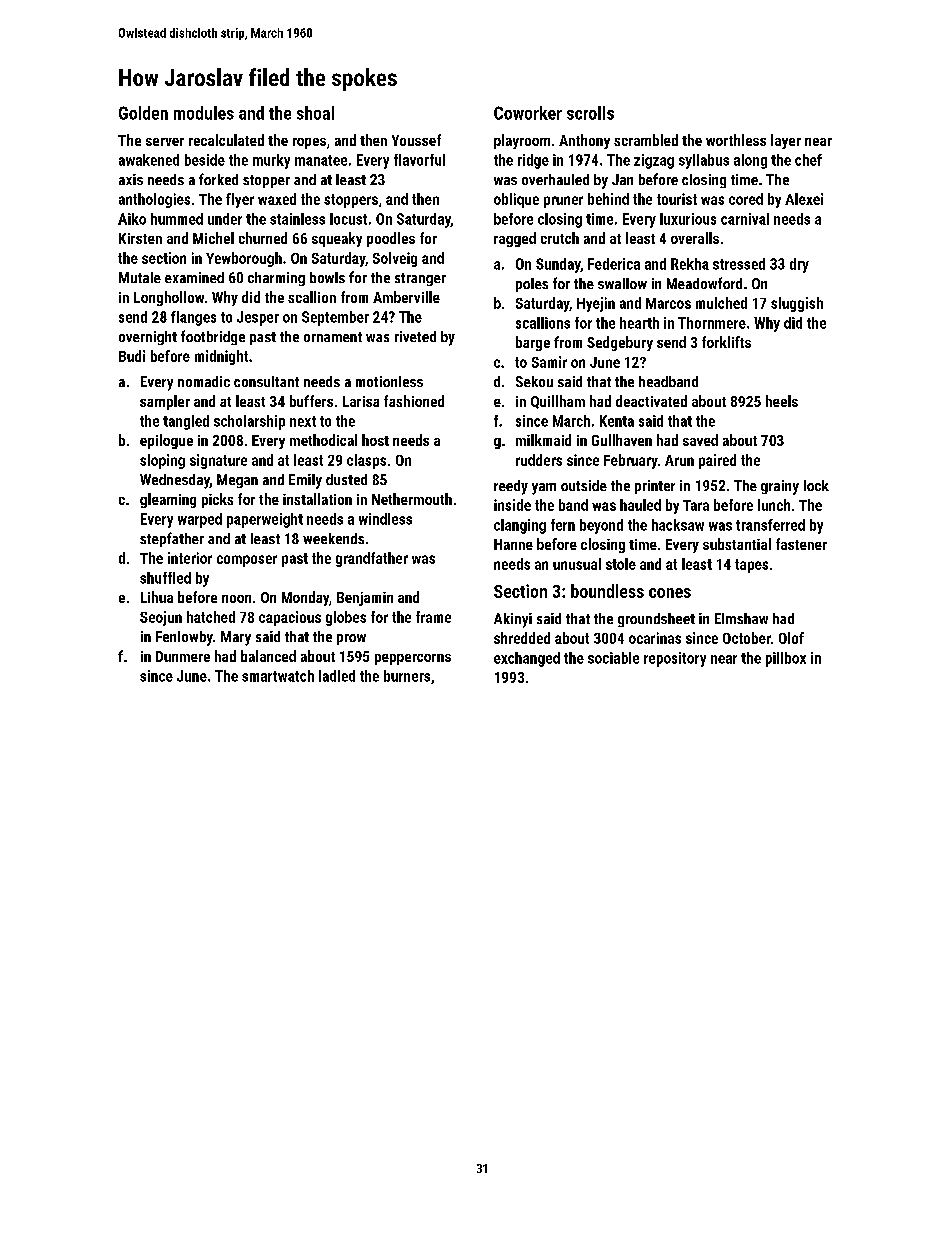  Describe the element at coordinates (516, 200) in the image. I see `oblique` at that location.
